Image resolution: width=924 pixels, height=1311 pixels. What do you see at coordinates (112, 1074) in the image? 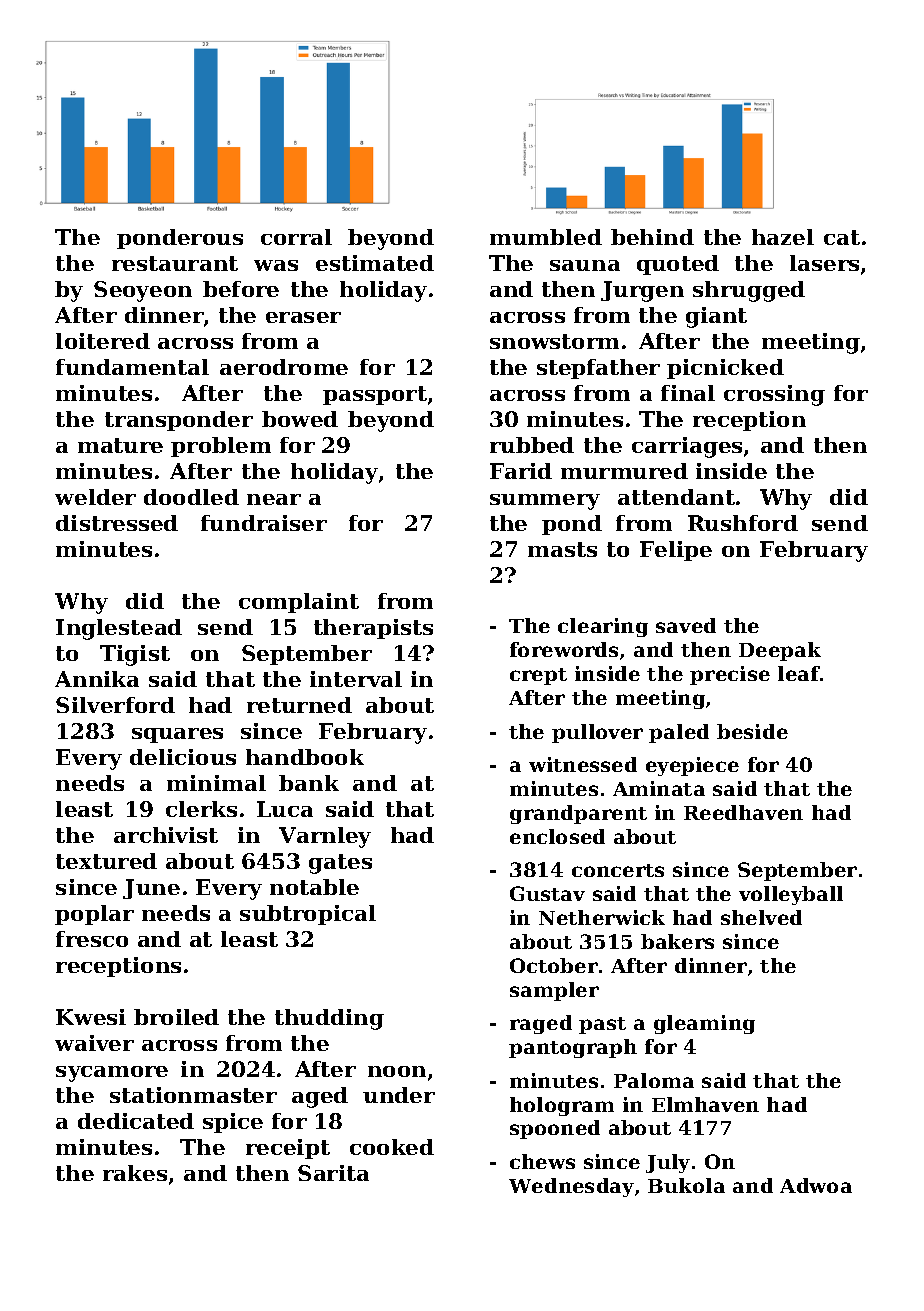
I see `sycamore` at bounding box center [112, 1074].
